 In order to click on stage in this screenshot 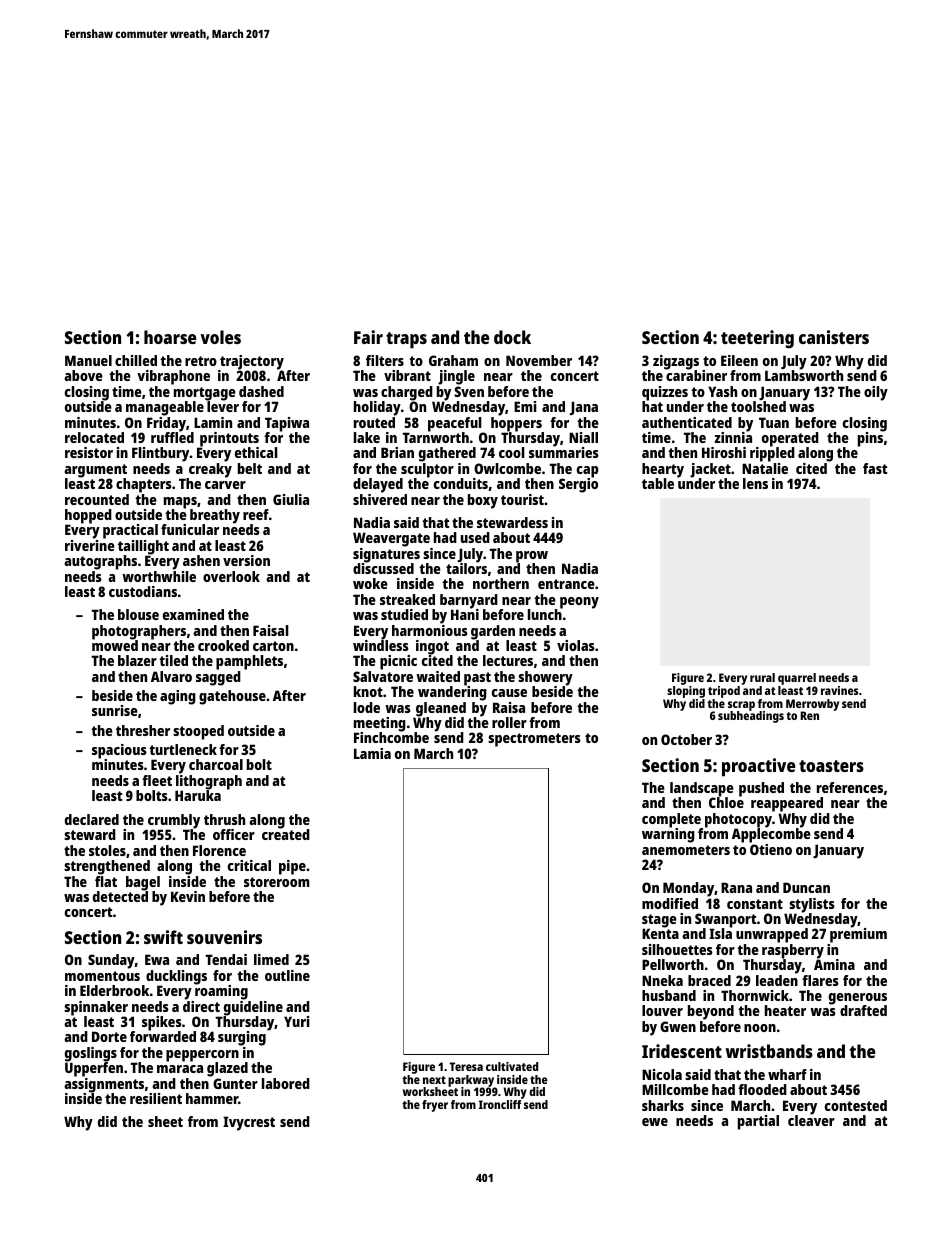, I will do `click(659, 921)`.
